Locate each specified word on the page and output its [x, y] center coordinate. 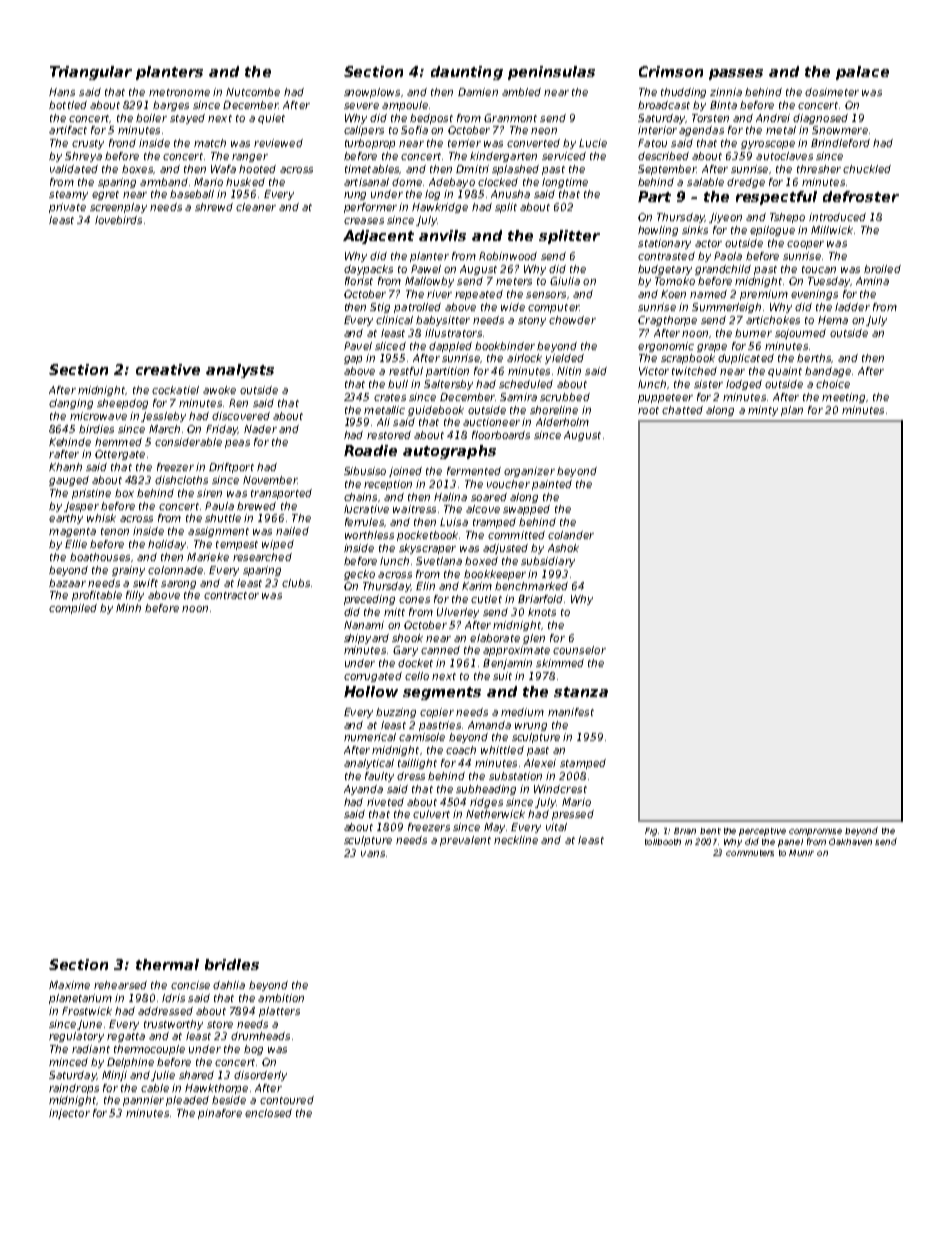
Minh [128, 608]
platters [279, 1012]
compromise [815, 832]
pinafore [220, 1114]
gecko [359, 575]
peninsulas [551, 73]
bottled [68, 105]
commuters [750, 853]
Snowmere [840, 130]
